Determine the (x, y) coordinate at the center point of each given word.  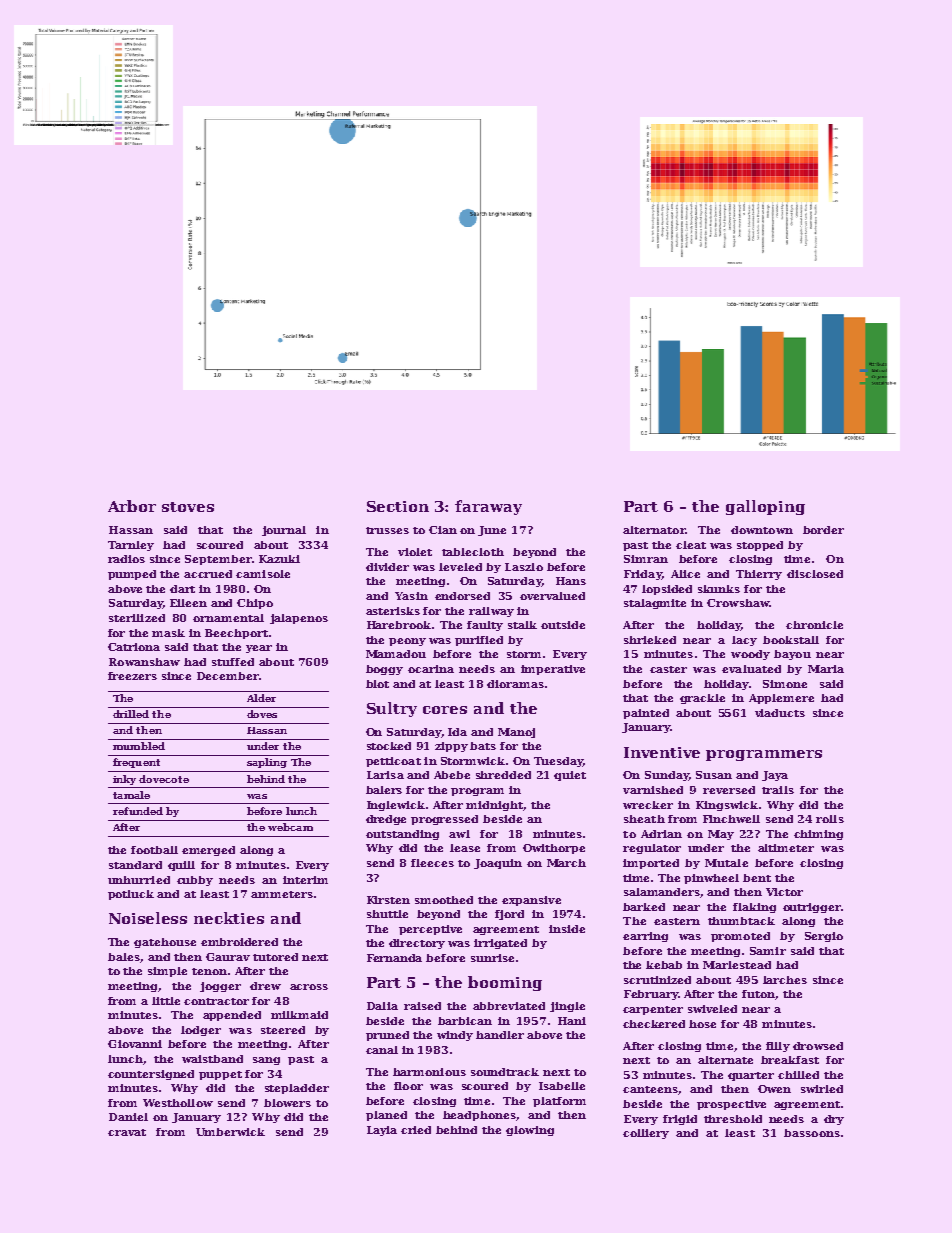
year (259, 649)
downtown (762, 530)
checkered (654, 1024)
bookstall (791, 640)
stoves (188, 507)
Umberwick (230, 1132)
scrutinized (657, 980)
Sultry (392, 709)
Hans (571, 581)
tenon (209, 971)
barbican (465, 1021)
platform (559, 1102)
